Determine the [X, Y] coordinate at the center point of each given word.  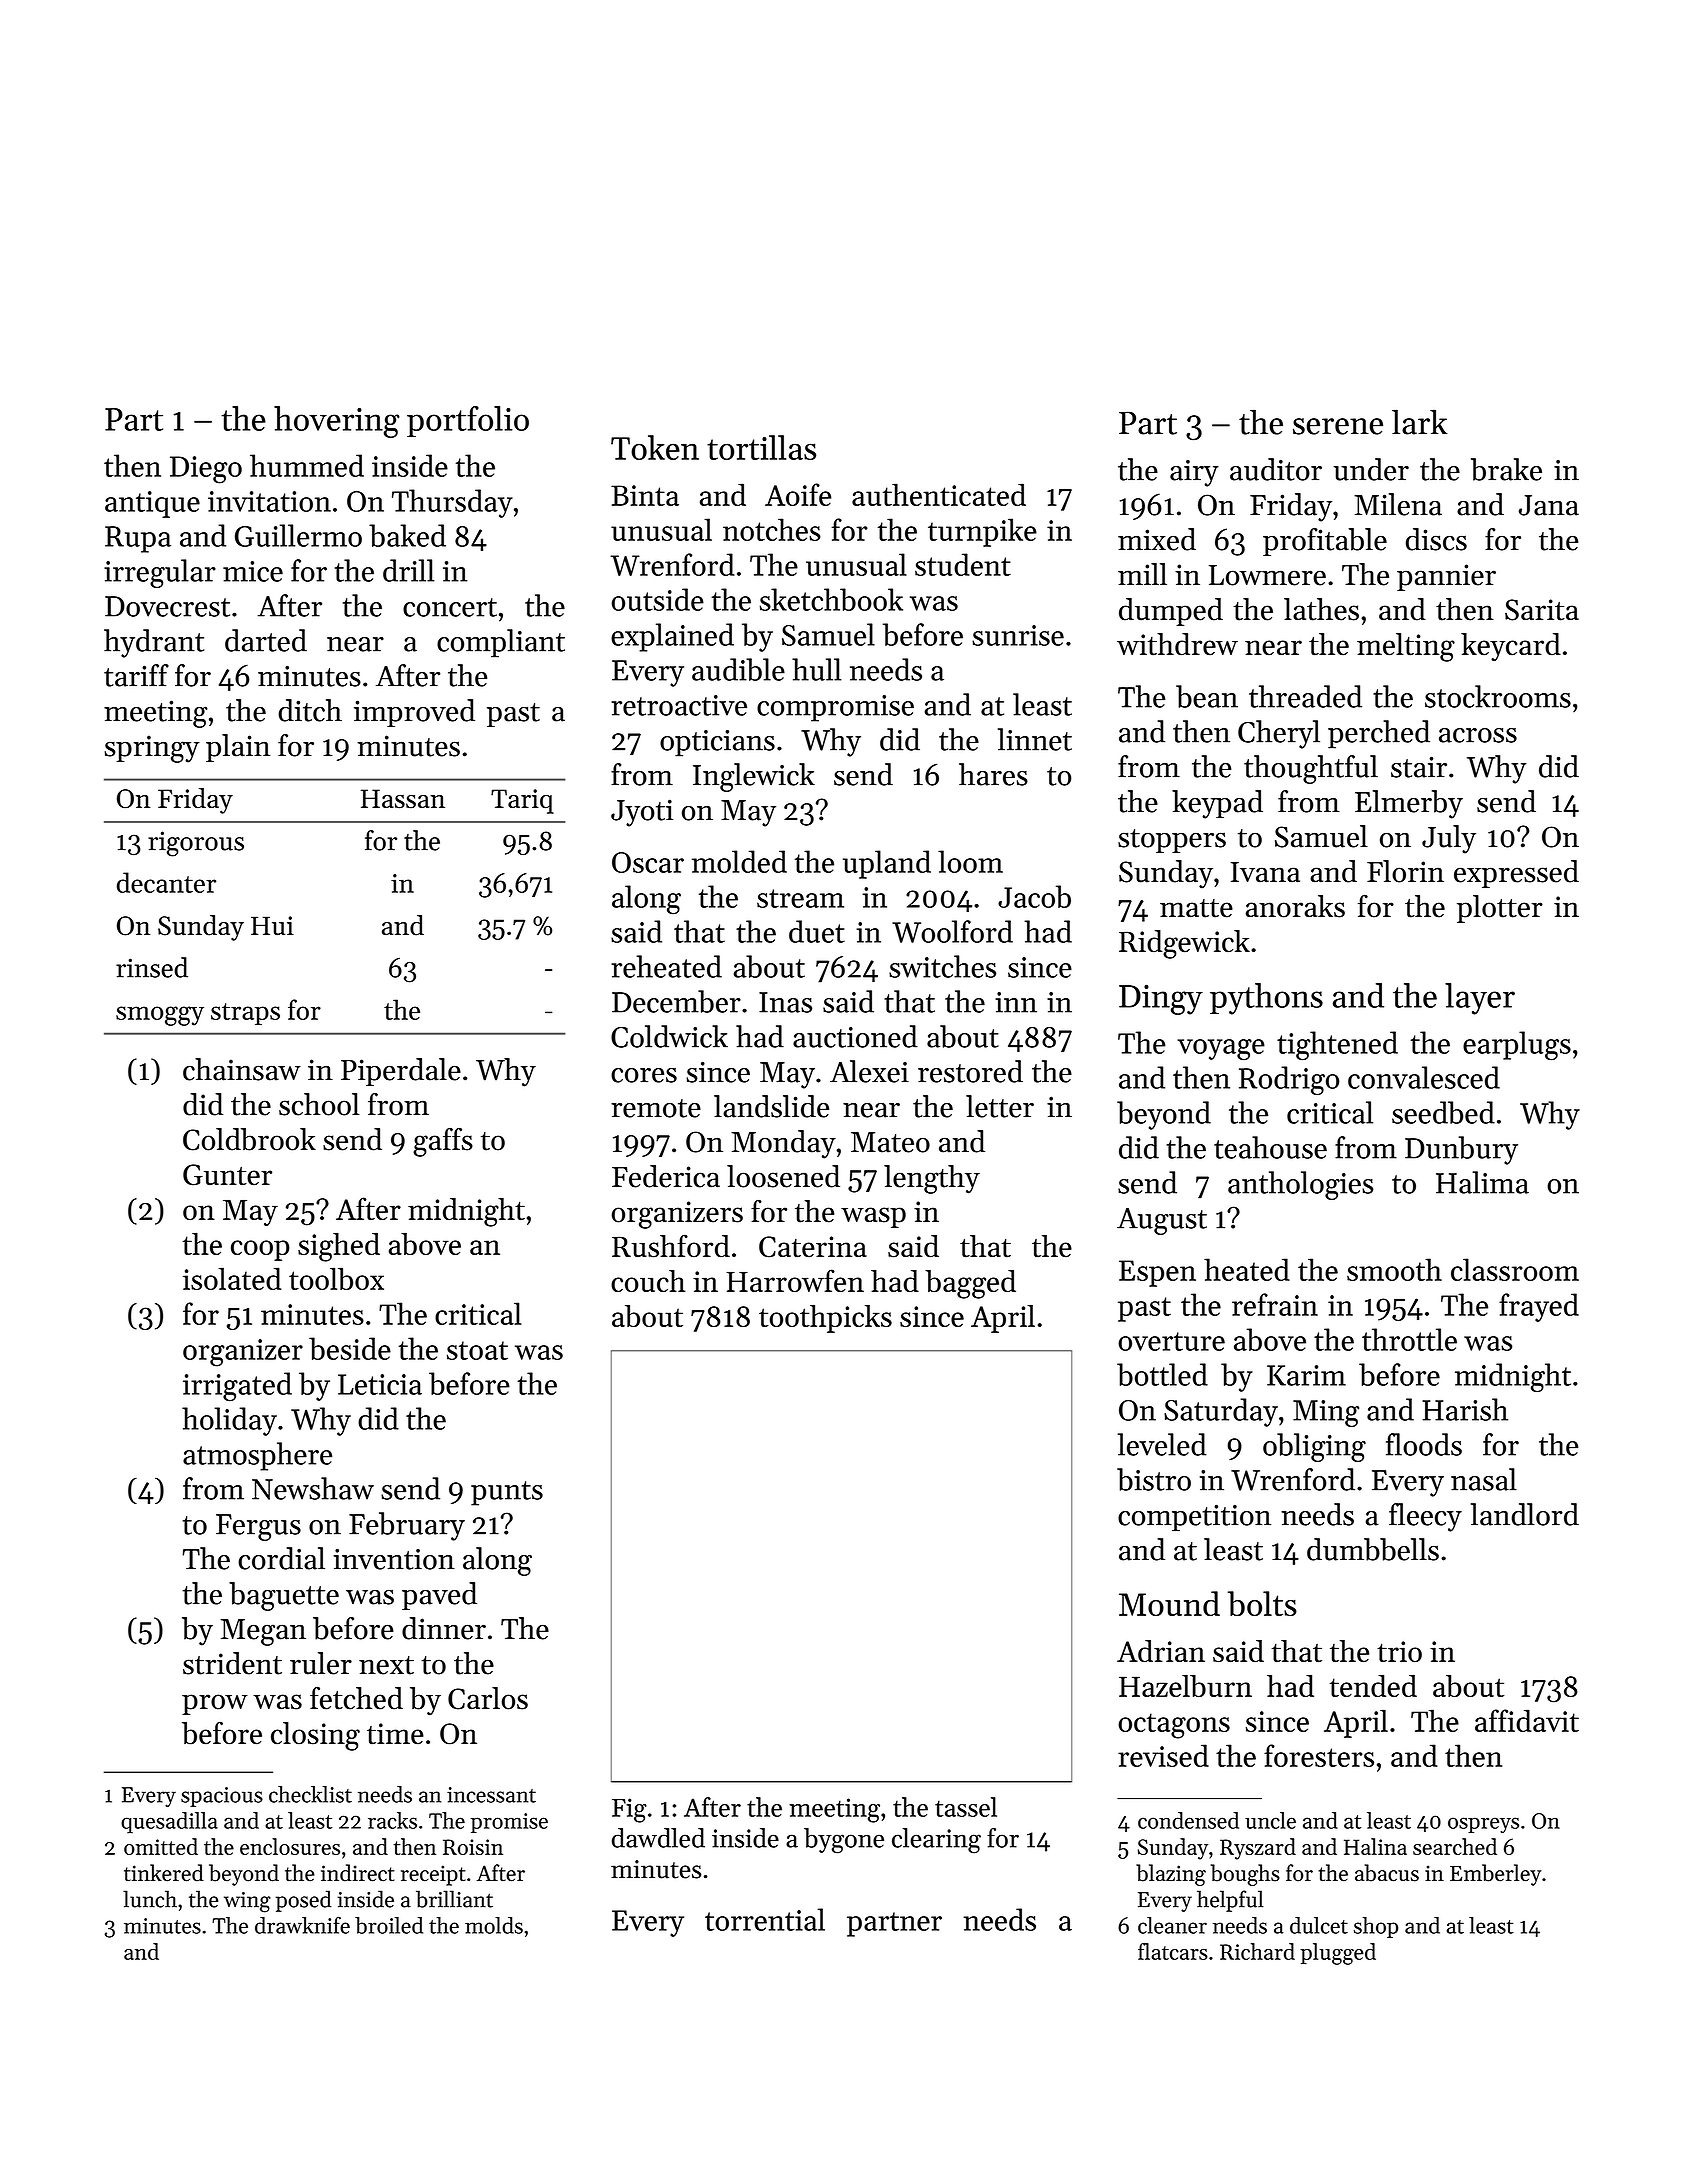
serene [1338, 426]
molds [494, 1925]
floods [1424, 1444]
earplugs [1517, 1046]
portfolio [468, 421]
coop [260, 1250]
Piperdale [401, 1072]
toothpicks [825, 1319]
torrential [765, 1919]
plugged [1338, 1954]
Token [655, 447]
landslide [771, 1106]
